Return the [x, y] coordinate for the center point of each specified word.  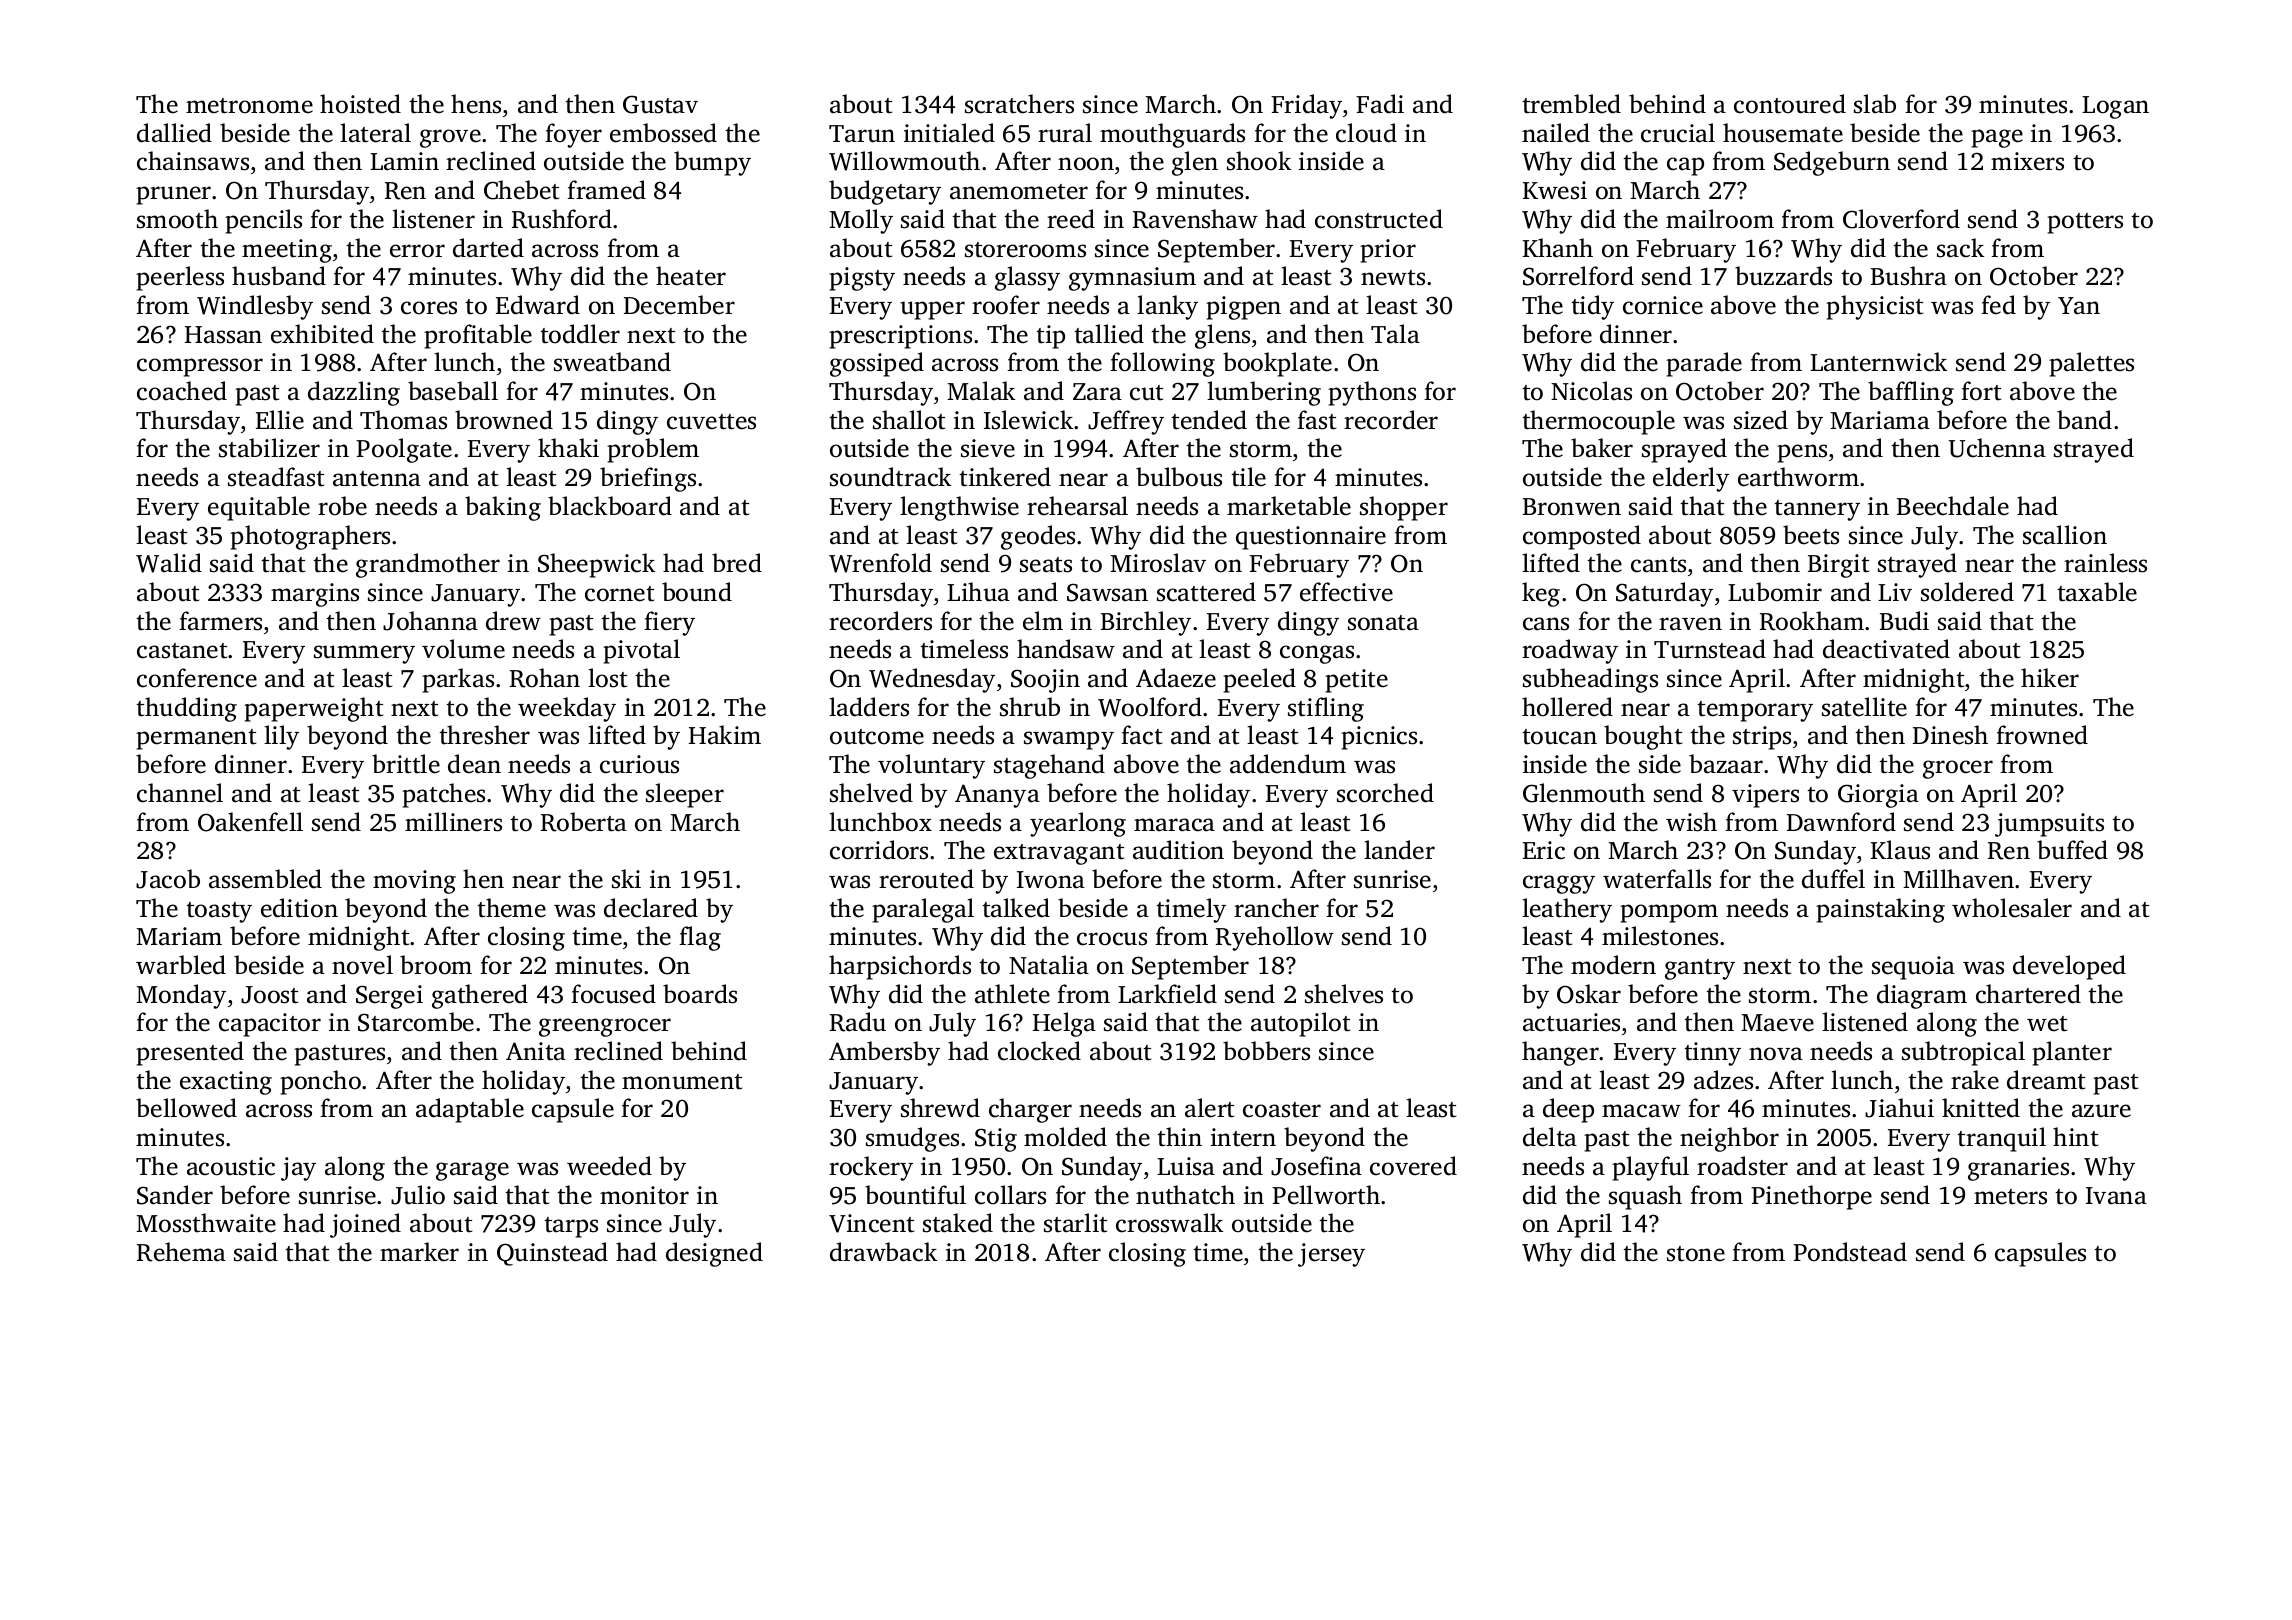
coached [182, 391]
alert [1209, 1108]
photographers [310, 537]
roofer [1006, 305]
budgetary [885, 192]
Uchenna [1997, 448]
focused [613, 994]
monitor [644, 1195]
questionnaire [1311, 538]
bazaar [1726, 764]
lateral [375, 133]
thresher [484, 735]
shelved [871, 793]
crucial [1678, 133]
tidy [1592, 307]
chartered [2028, 994]
